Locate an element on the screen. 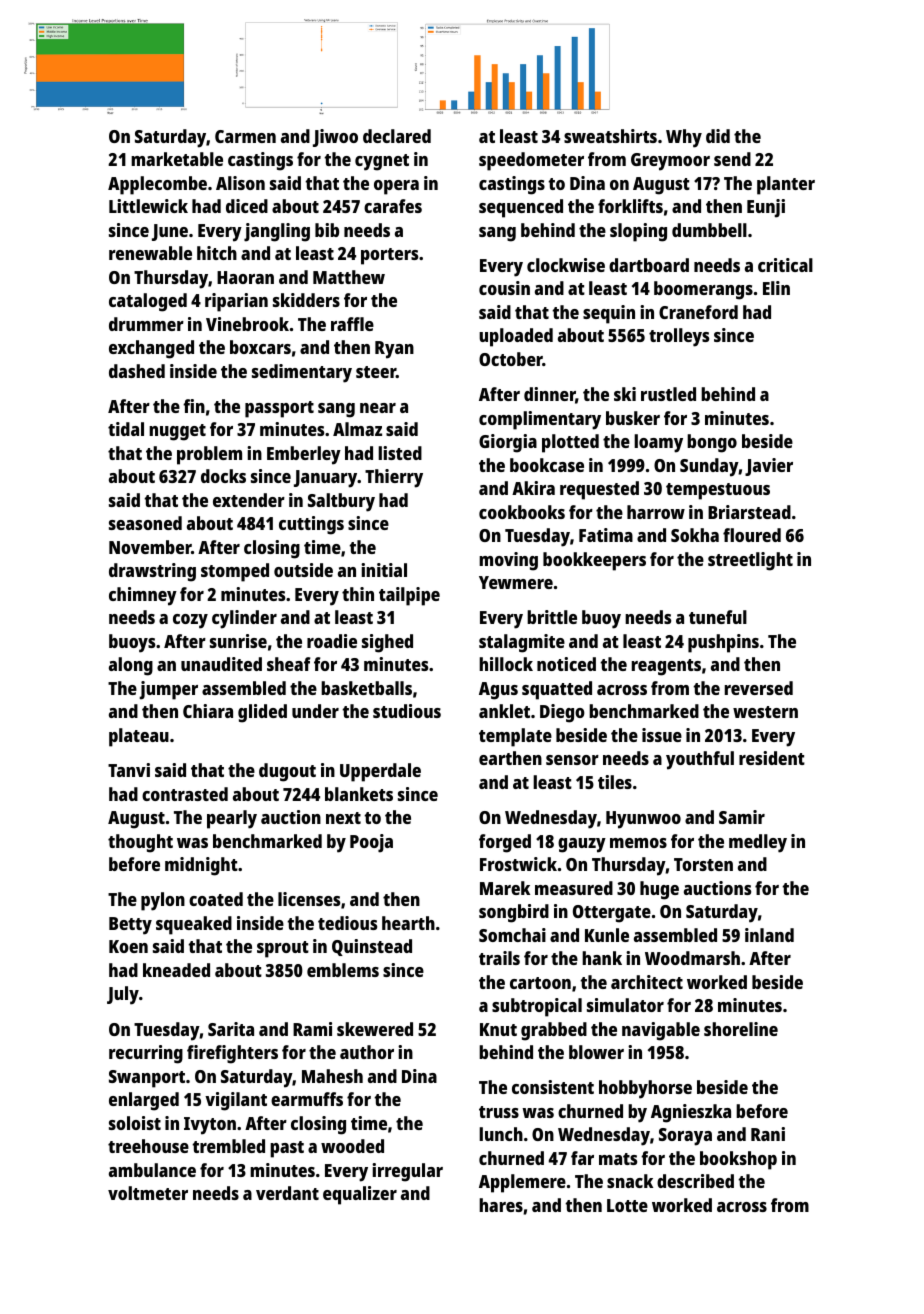  sweatshirts is located at coordinates (610, 136).
